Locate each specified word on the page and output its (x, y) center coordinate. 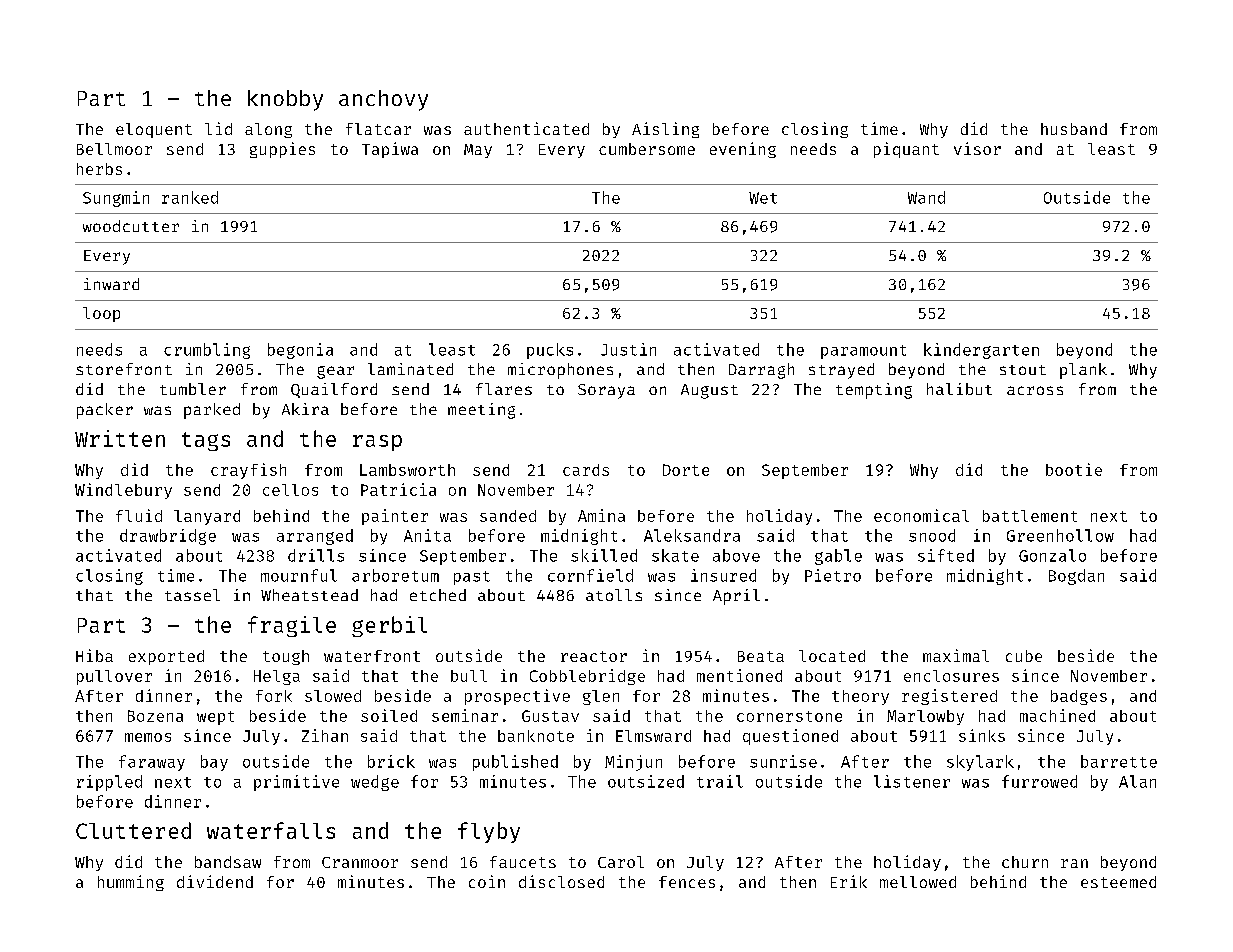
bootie (1074, 469)
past (472, 578)
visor (977, 148)
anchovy (383, 100)
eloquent (154, 130)
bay (214, 763)
